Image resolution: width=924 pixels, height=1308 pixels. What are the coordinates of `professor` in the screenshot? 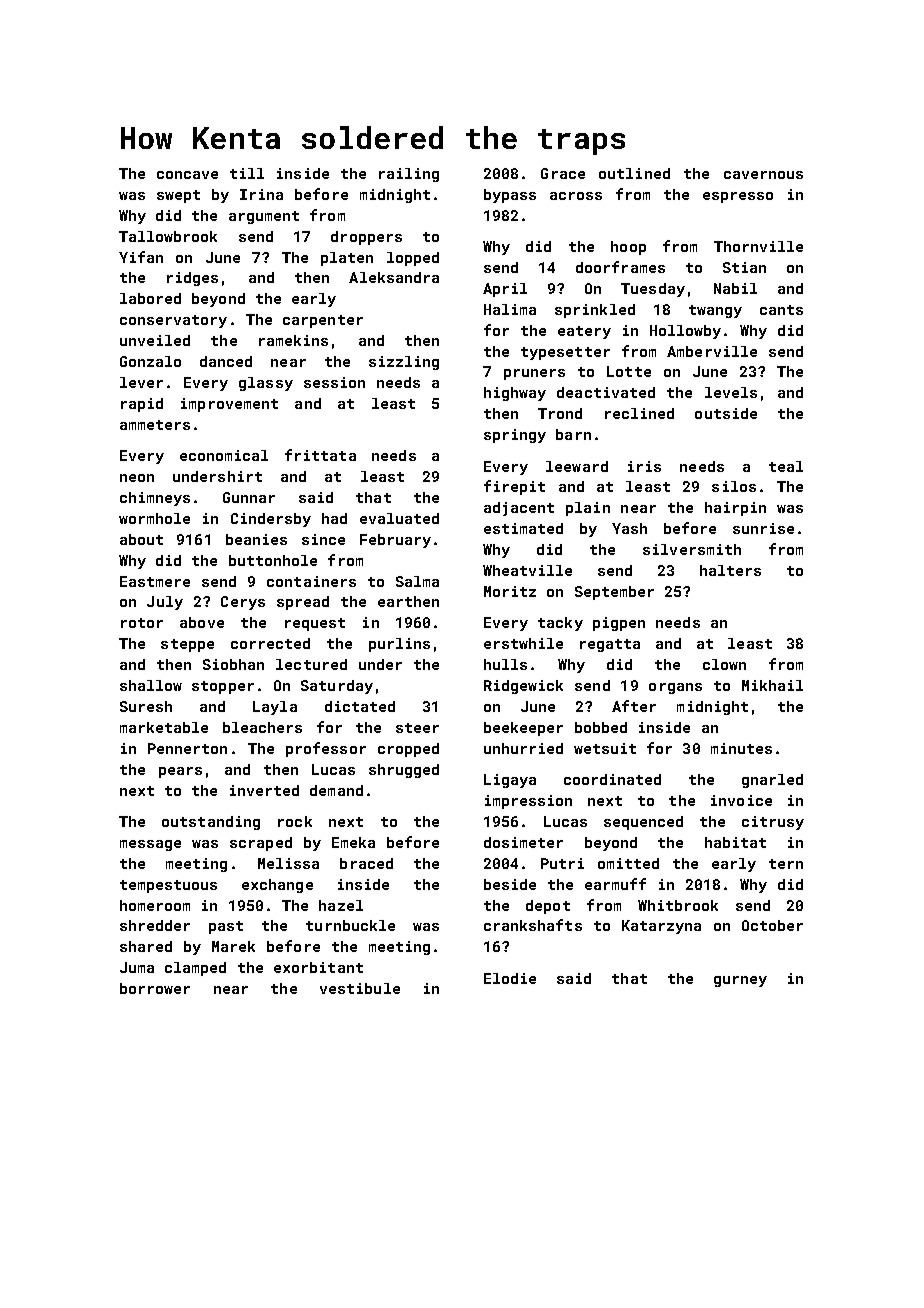 It's located at (326, 749).
